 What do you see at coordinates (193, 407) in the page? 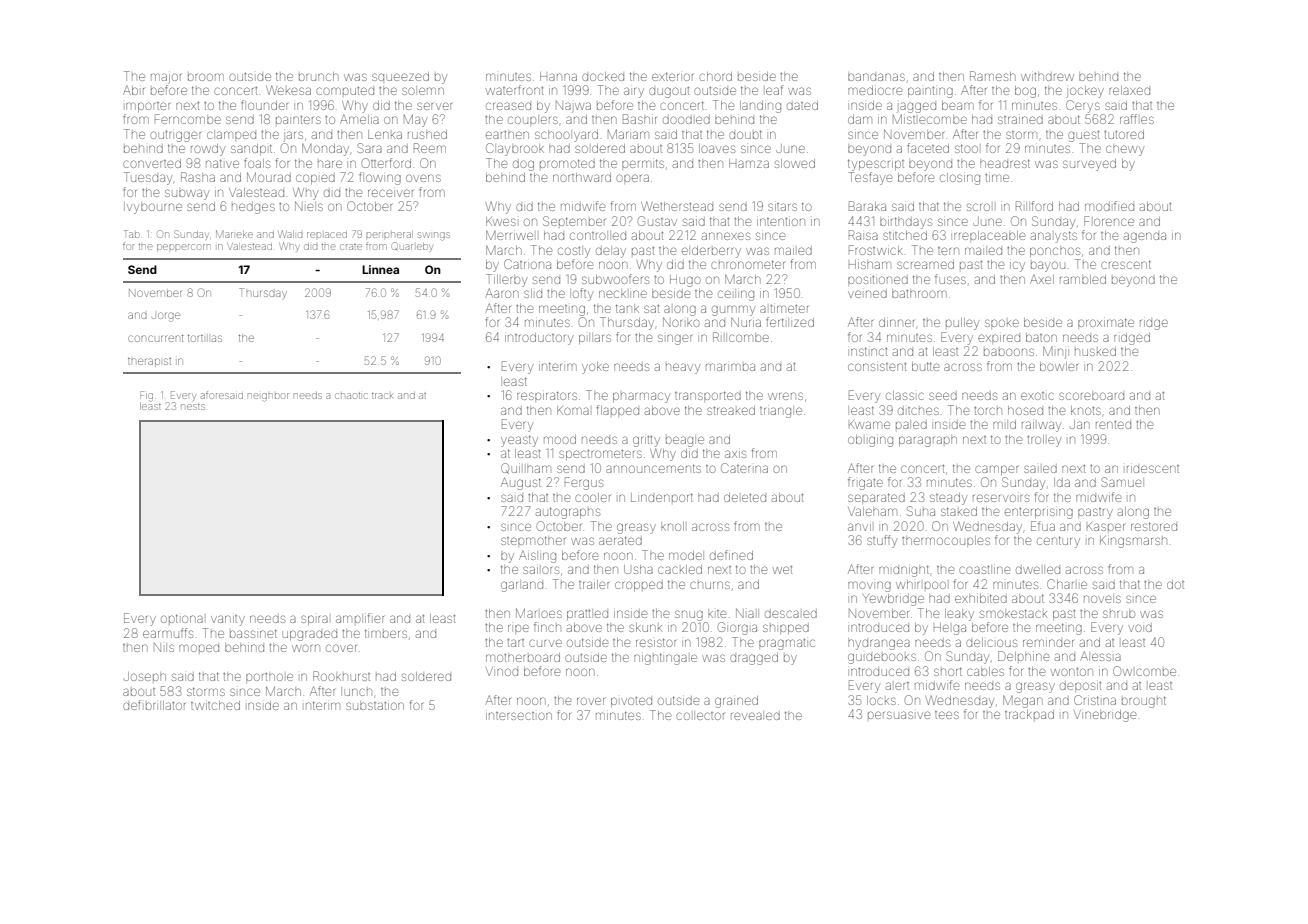
I see `nests` at bounding box center [193, 407].
